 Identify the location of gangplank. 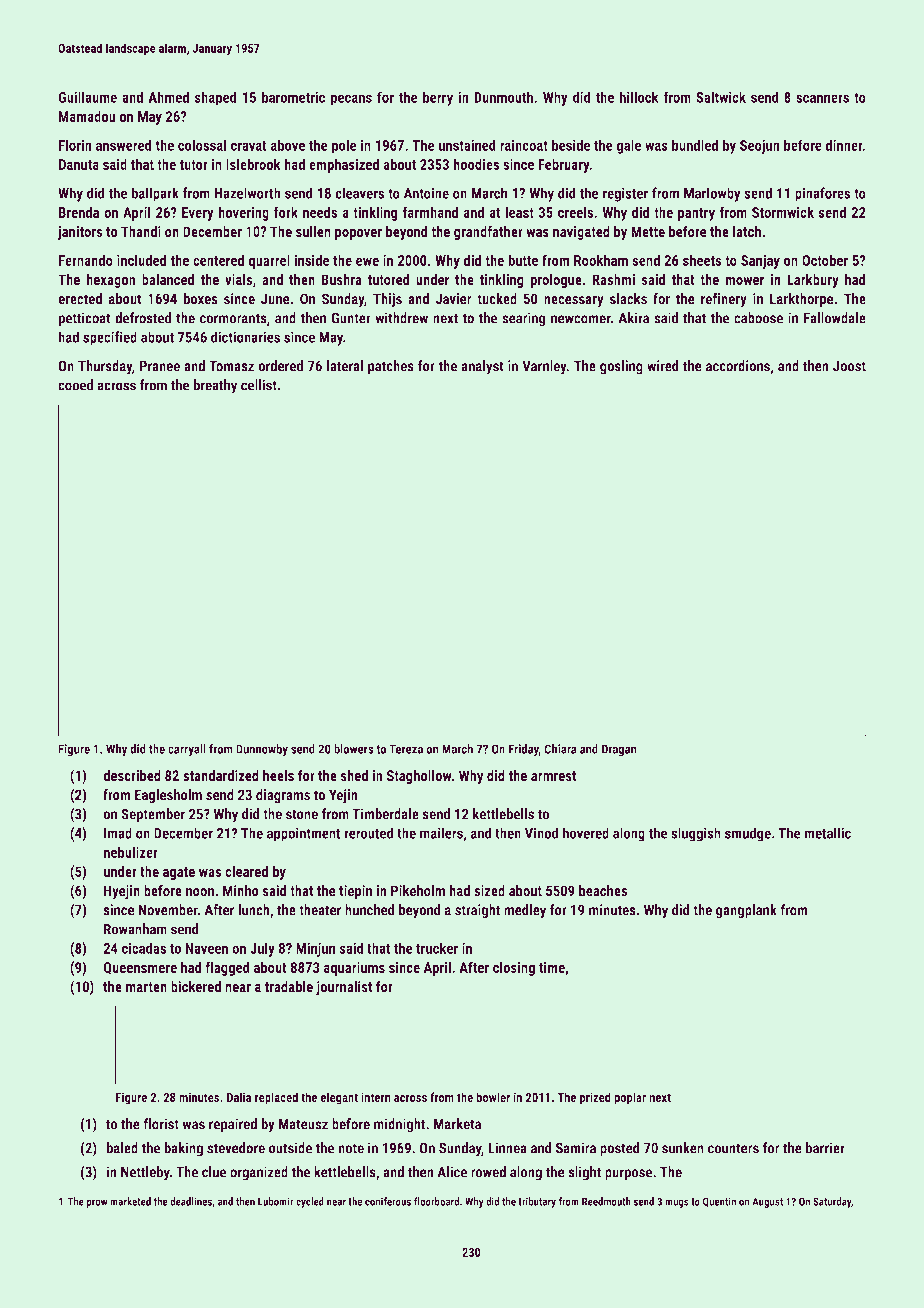
(746, 911).
